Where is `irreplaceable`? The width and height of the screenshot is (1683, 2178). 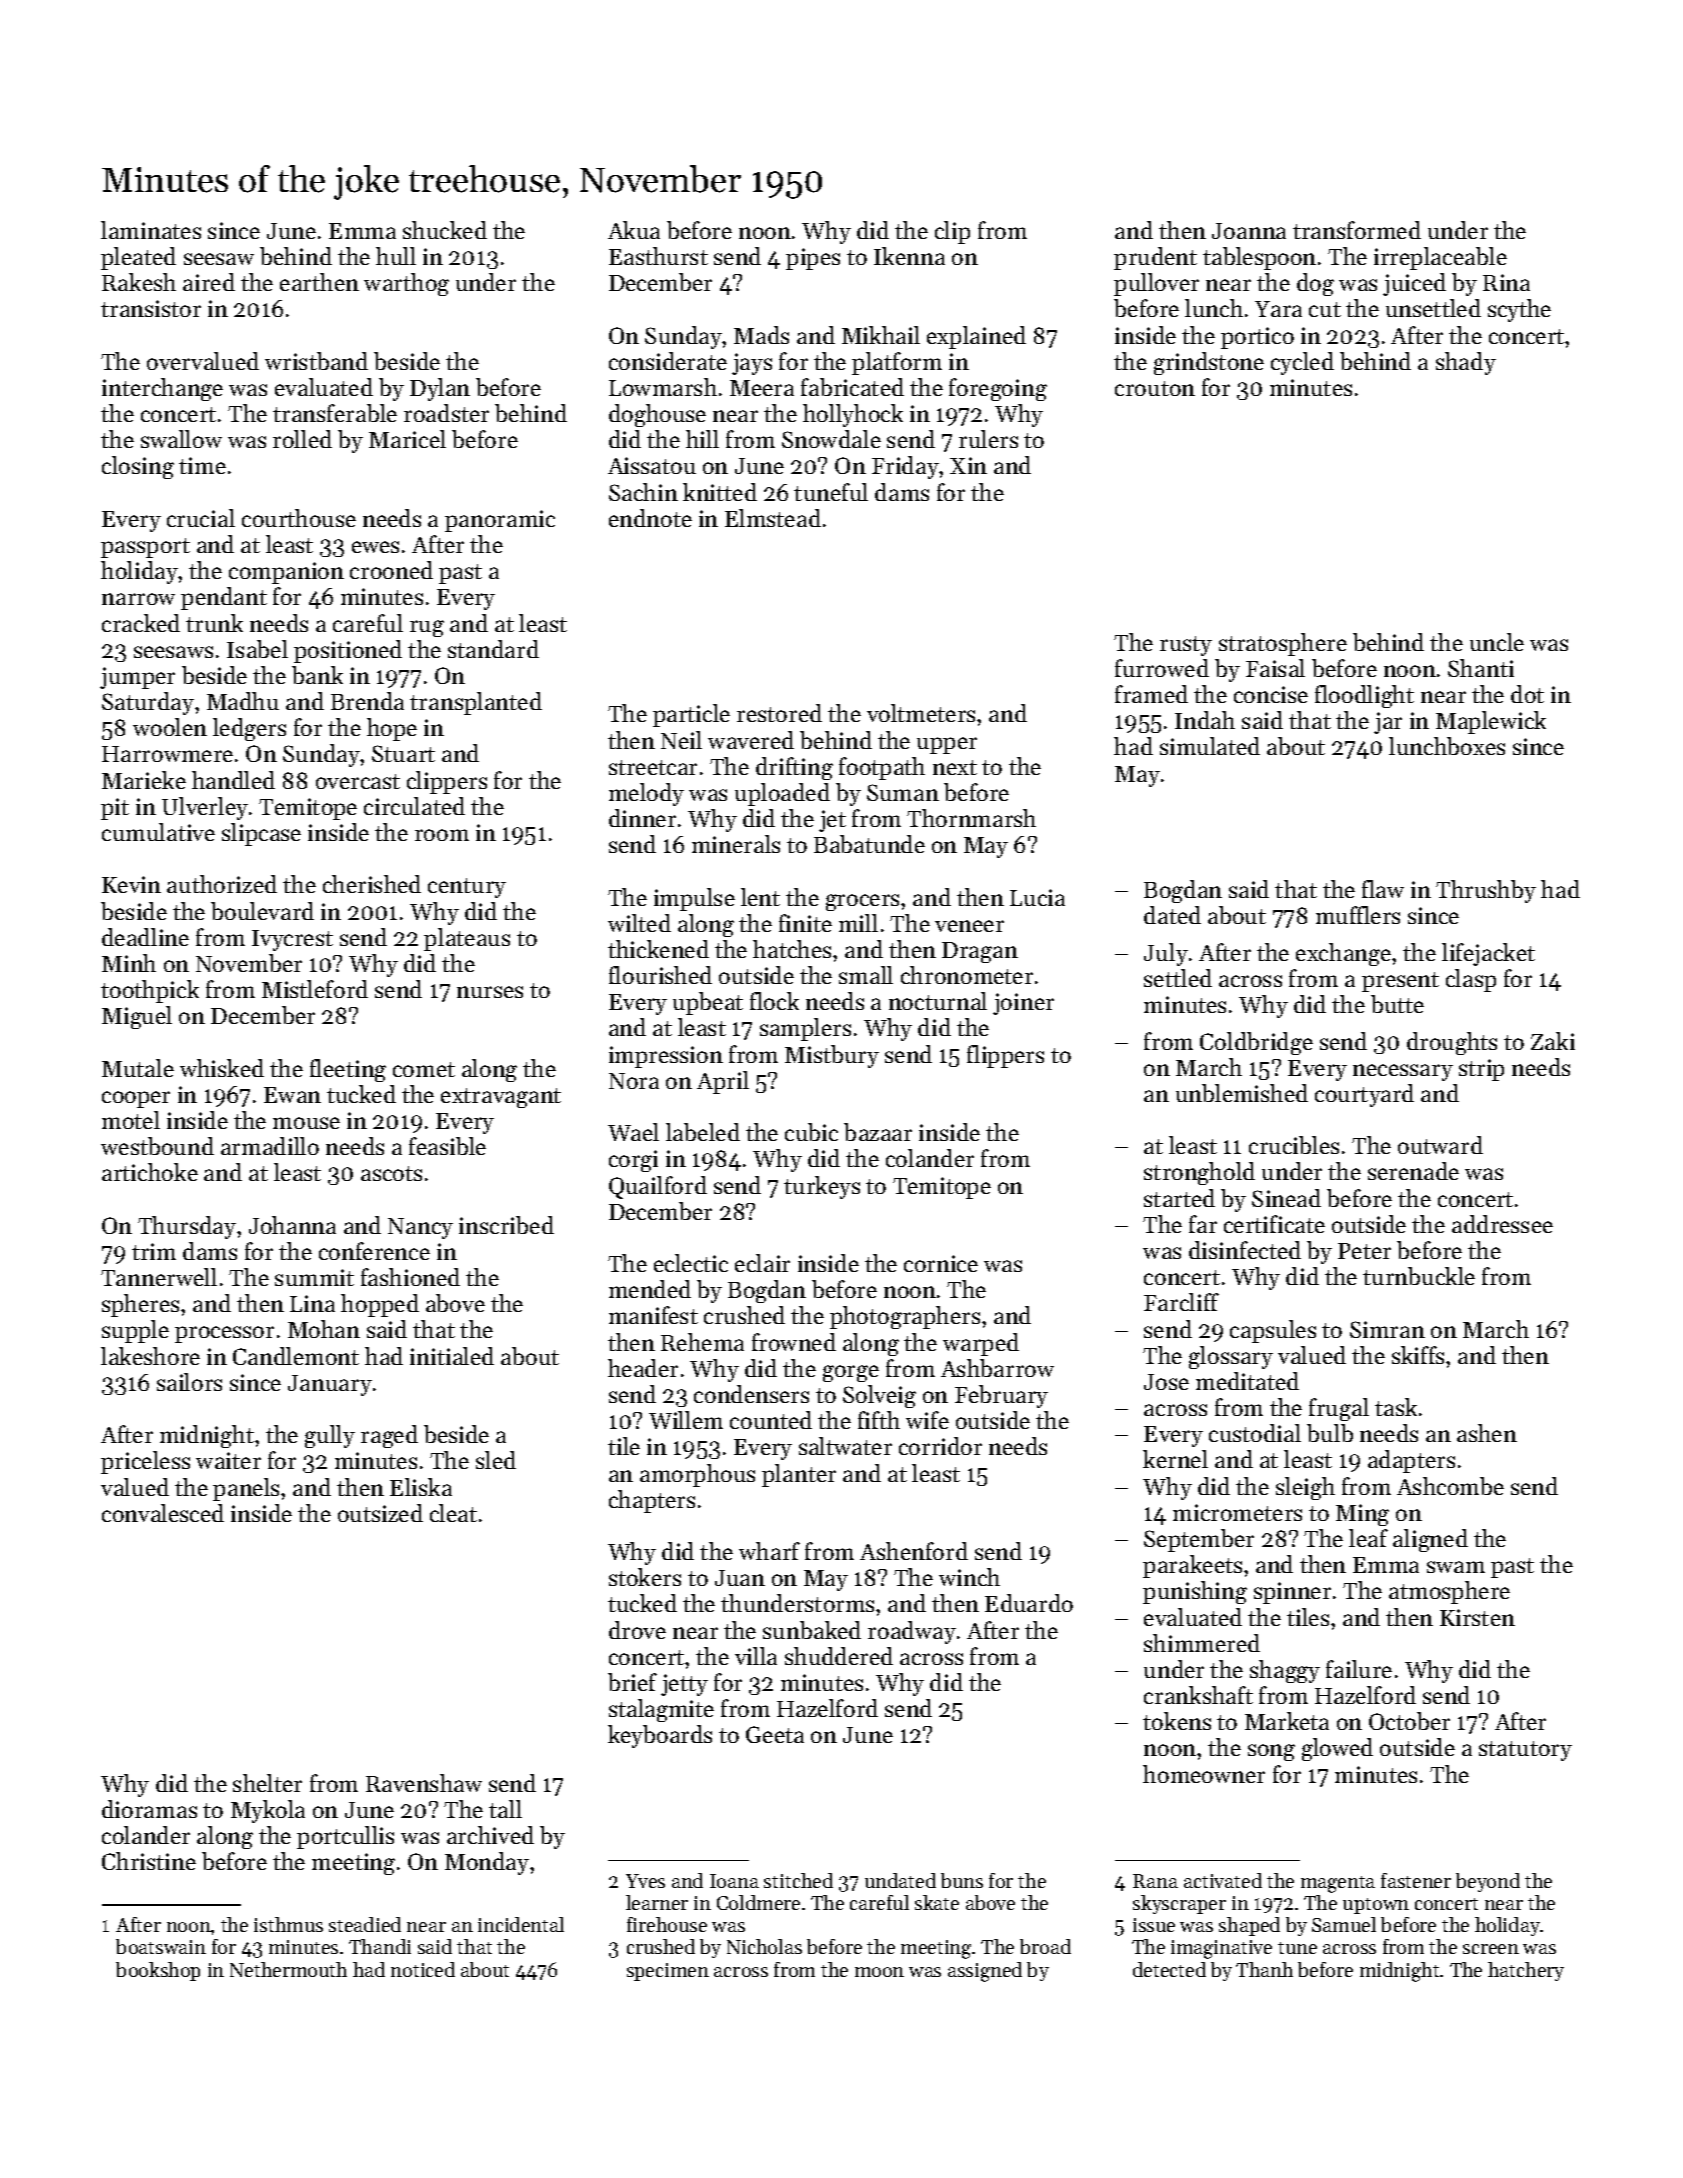
irreplaceable is located at coordinates (1440, 258).
